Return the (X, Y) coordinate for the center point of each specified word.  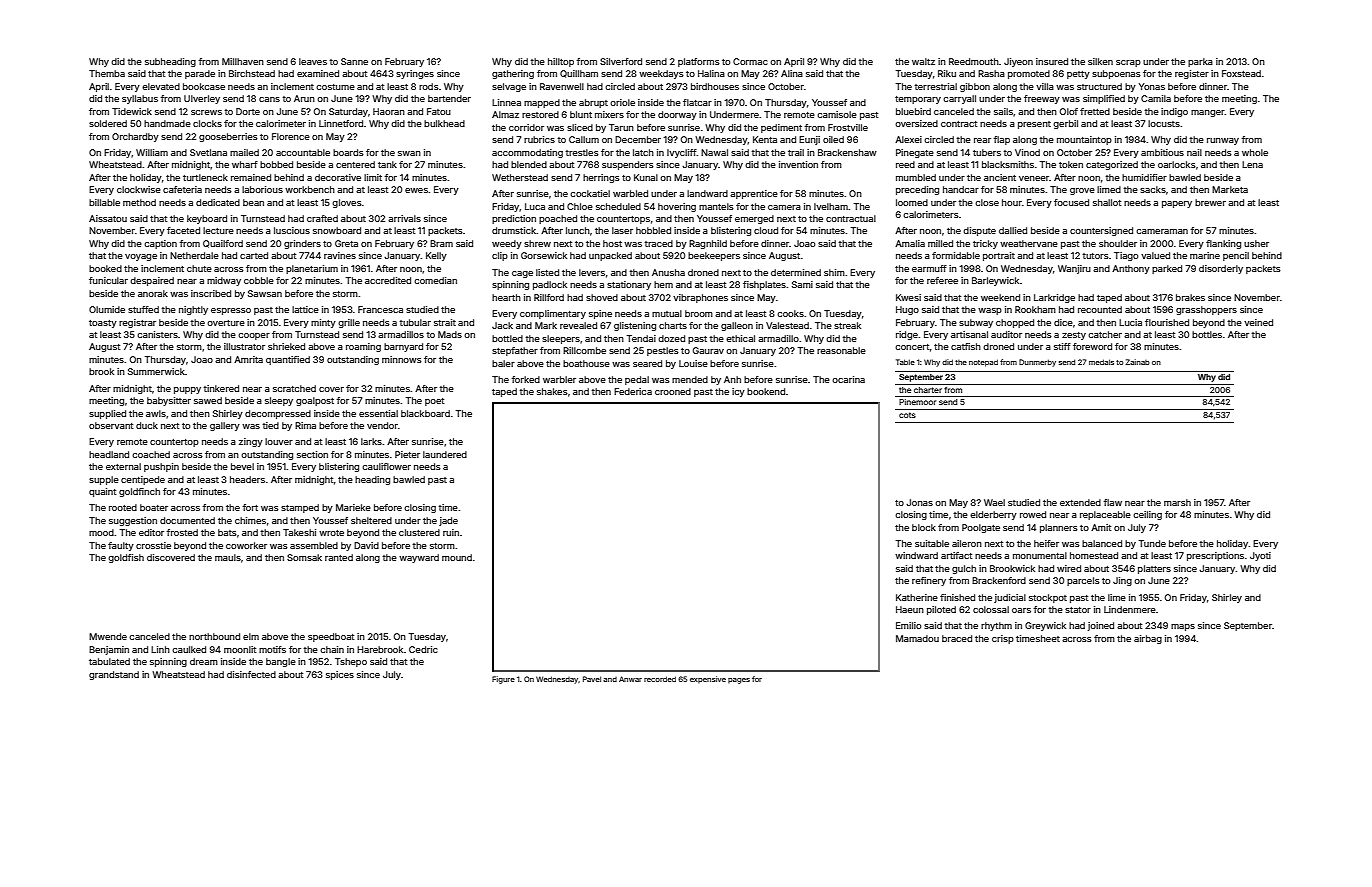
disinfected (251, 674)
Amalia (910, 243)
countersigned (1101, 231)
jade (448, 521)
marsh (1177, 502)
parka (1200, 62)
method (139, 202)
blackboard (425, 413)
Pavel (592, 679)
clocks (207, 123)
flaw (1113, 502)
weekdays (661, 74)
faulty (121, 546)
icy (738, 392)
